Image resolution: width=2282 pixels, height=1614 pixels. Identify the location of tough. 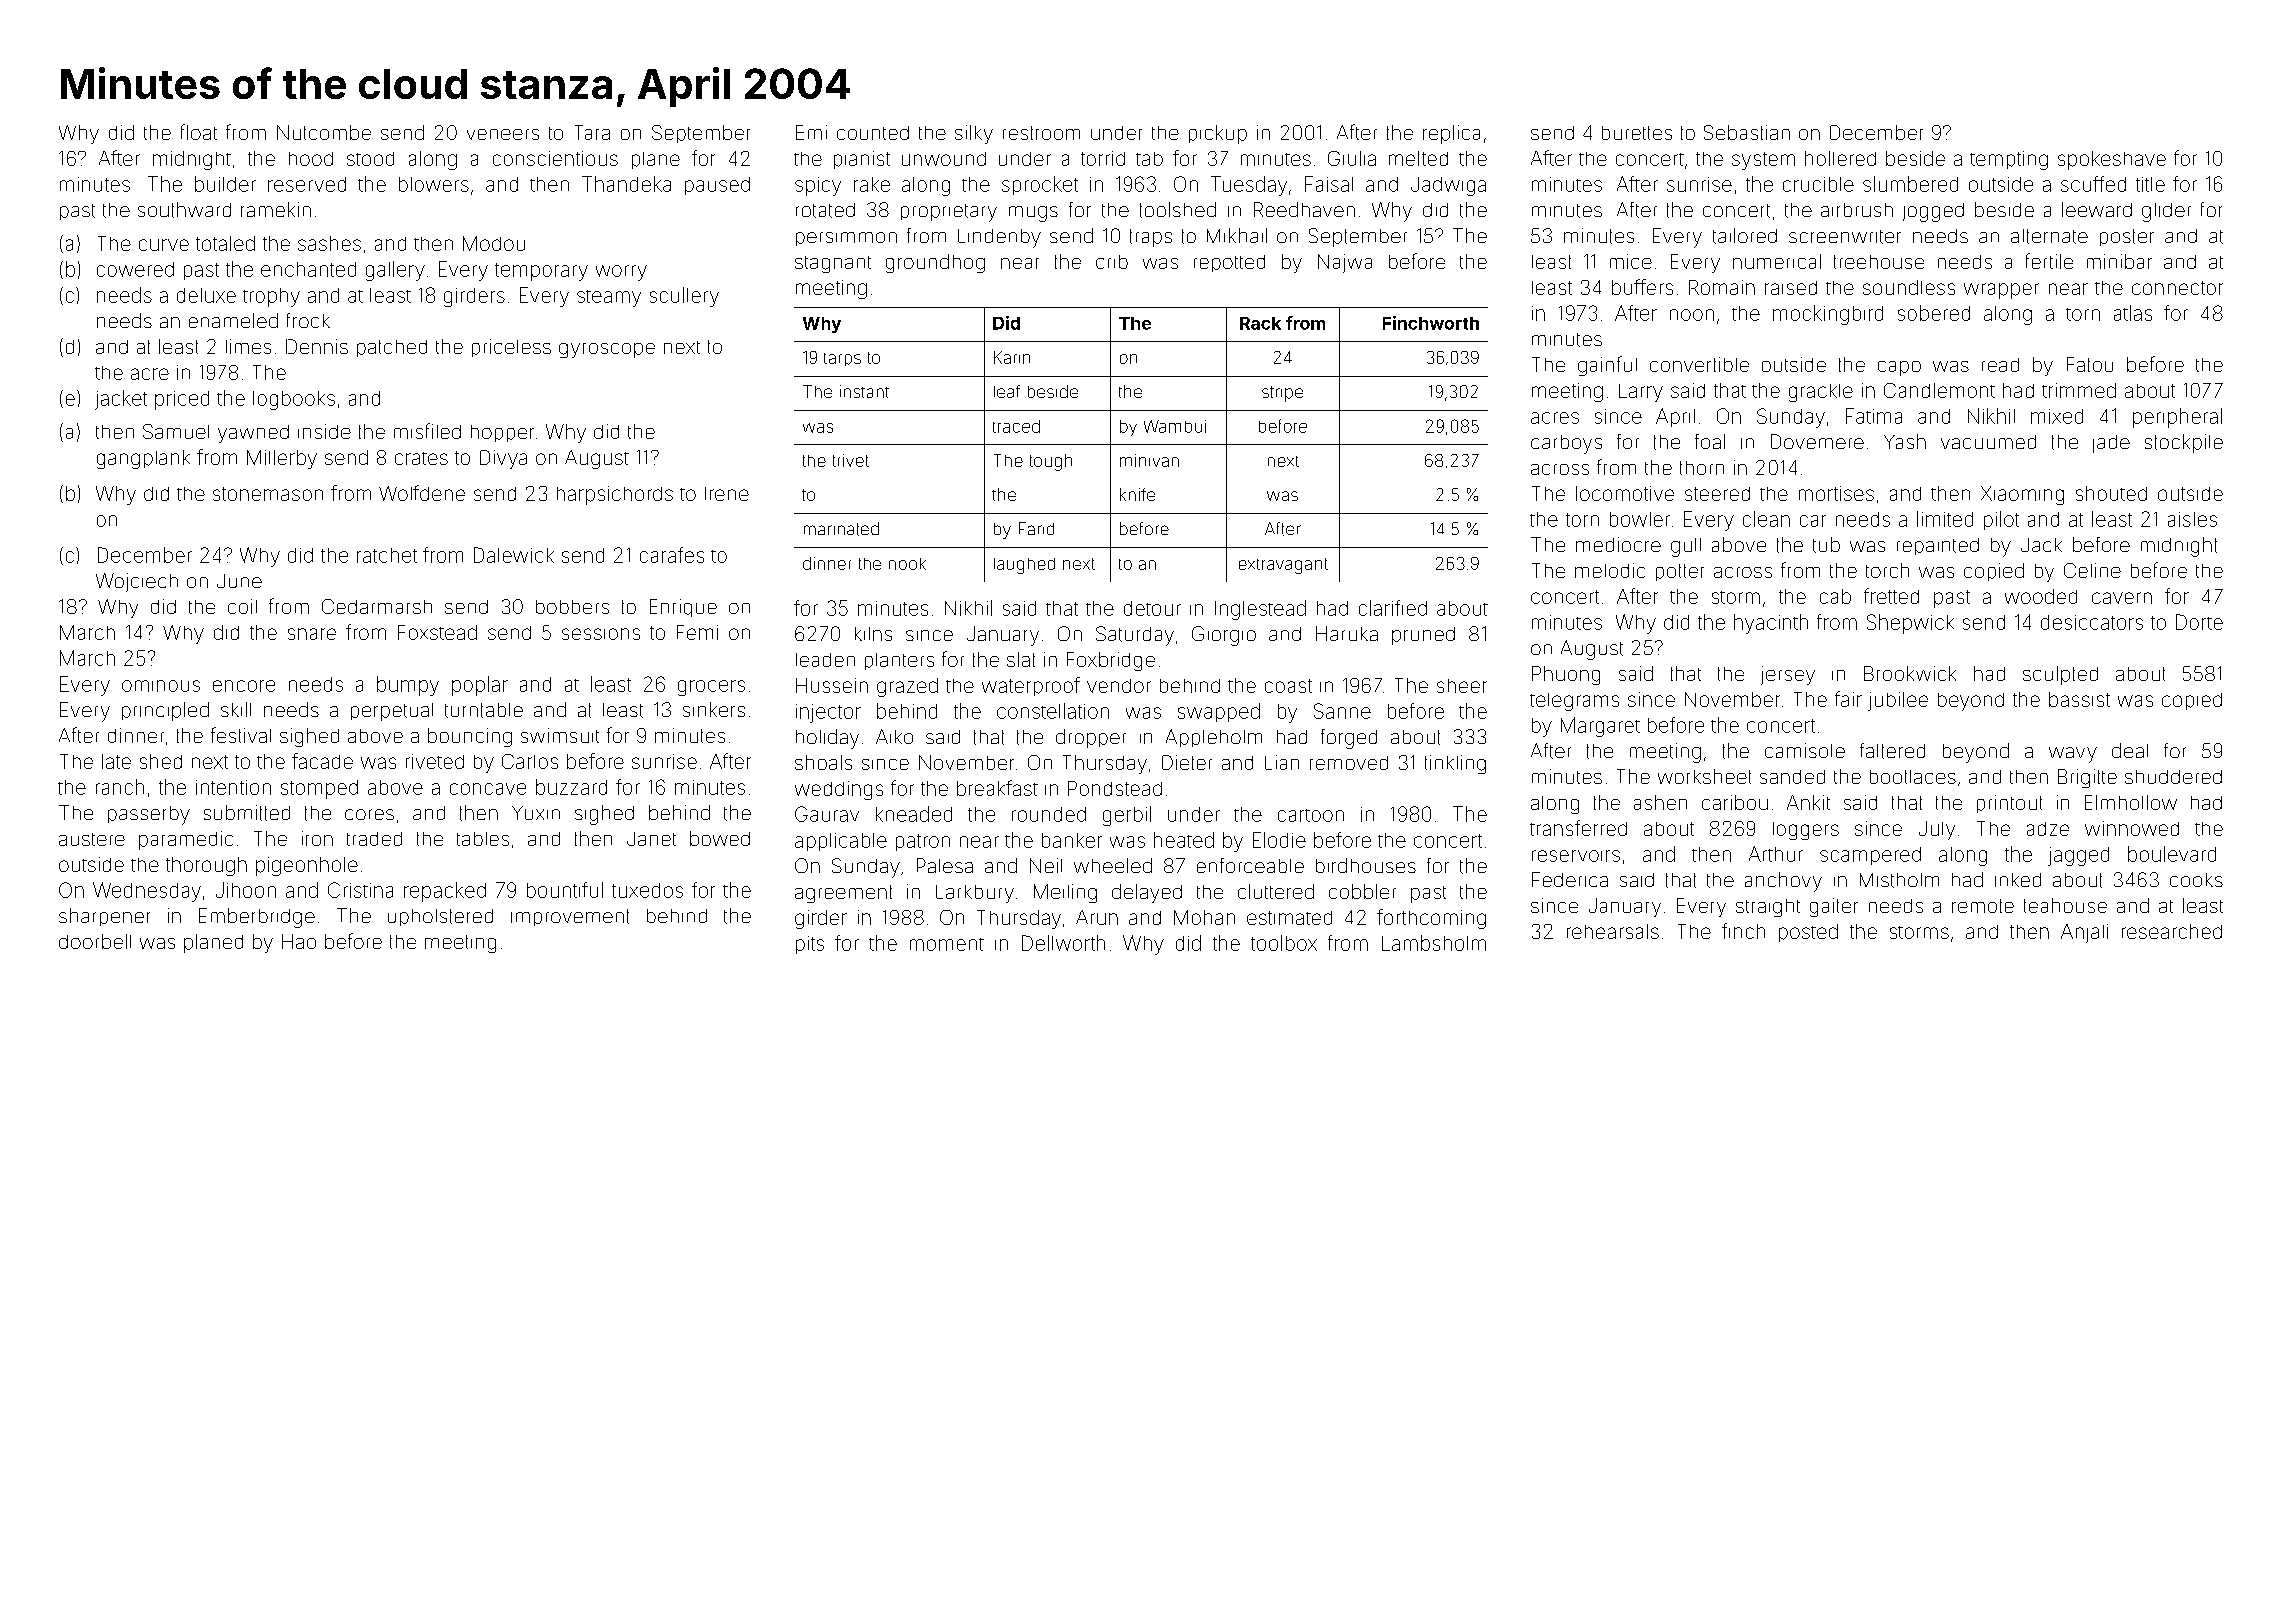
(1051, 462).
